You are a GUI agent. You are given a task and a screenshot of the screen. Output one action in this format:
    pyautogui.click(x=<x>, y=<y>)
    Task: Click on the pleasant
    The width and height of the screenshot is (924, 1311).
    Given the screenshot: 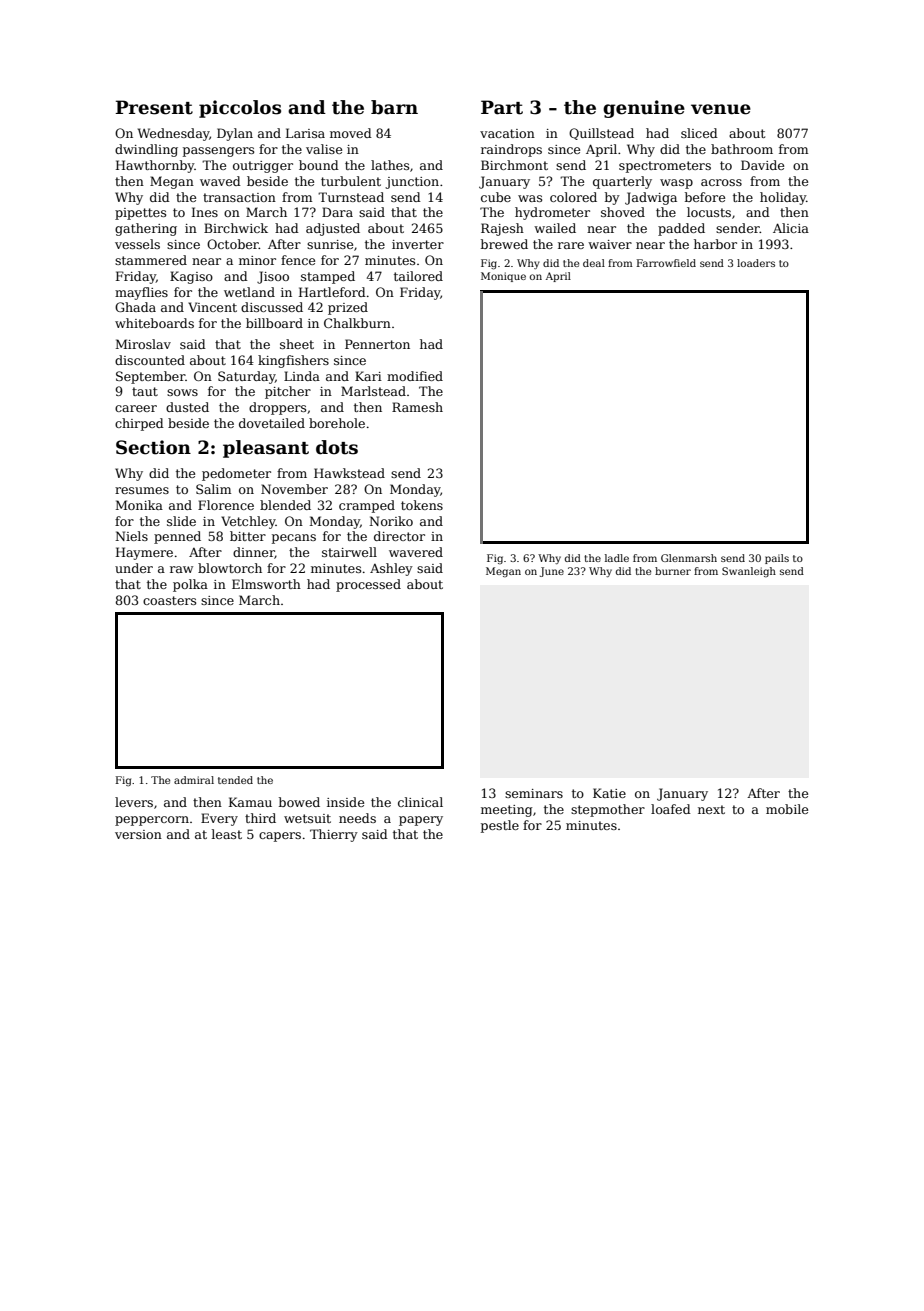 What is the action you would take?
    pyautogui.click(x=266, y=449)
